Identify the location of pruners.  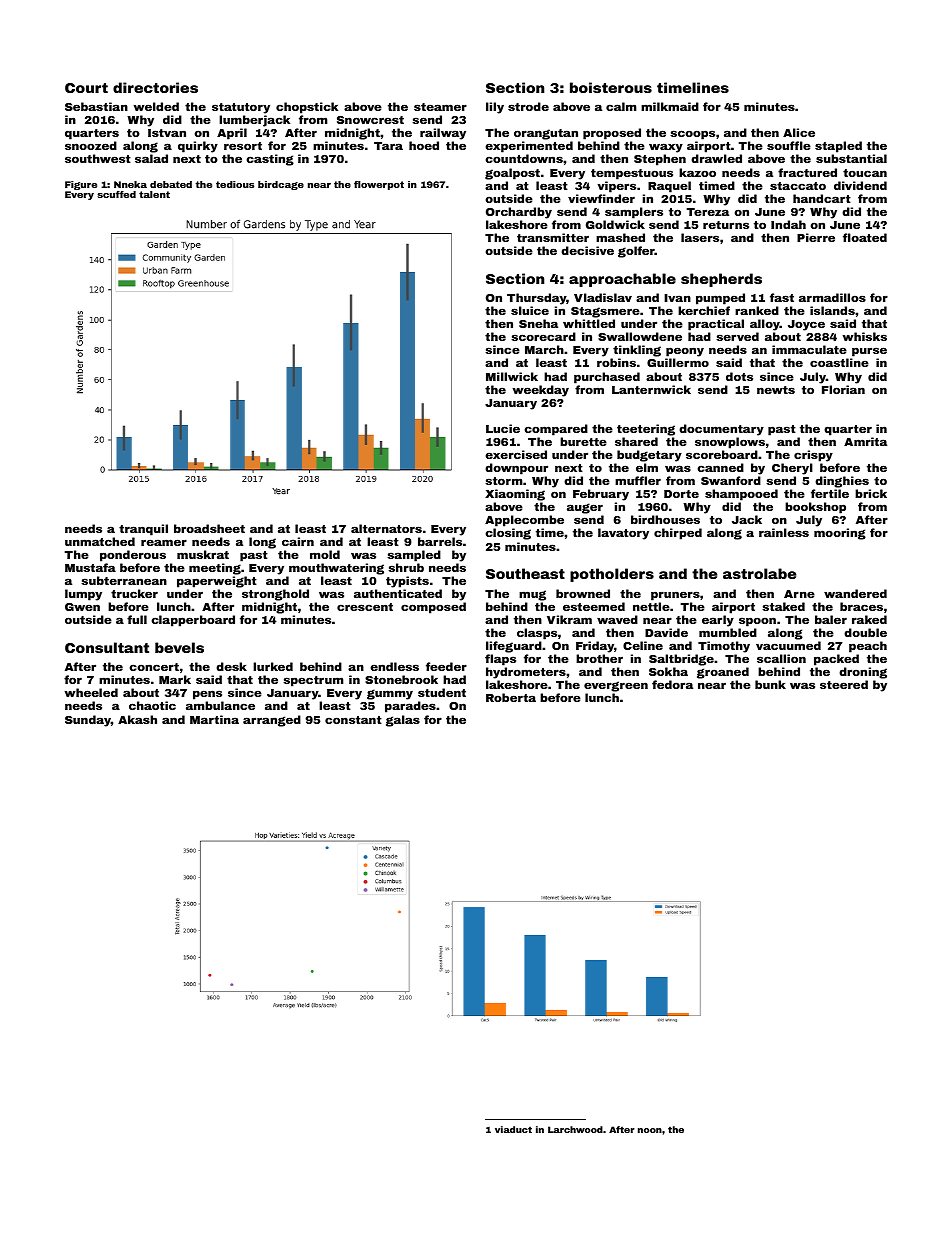
(675, 596).
